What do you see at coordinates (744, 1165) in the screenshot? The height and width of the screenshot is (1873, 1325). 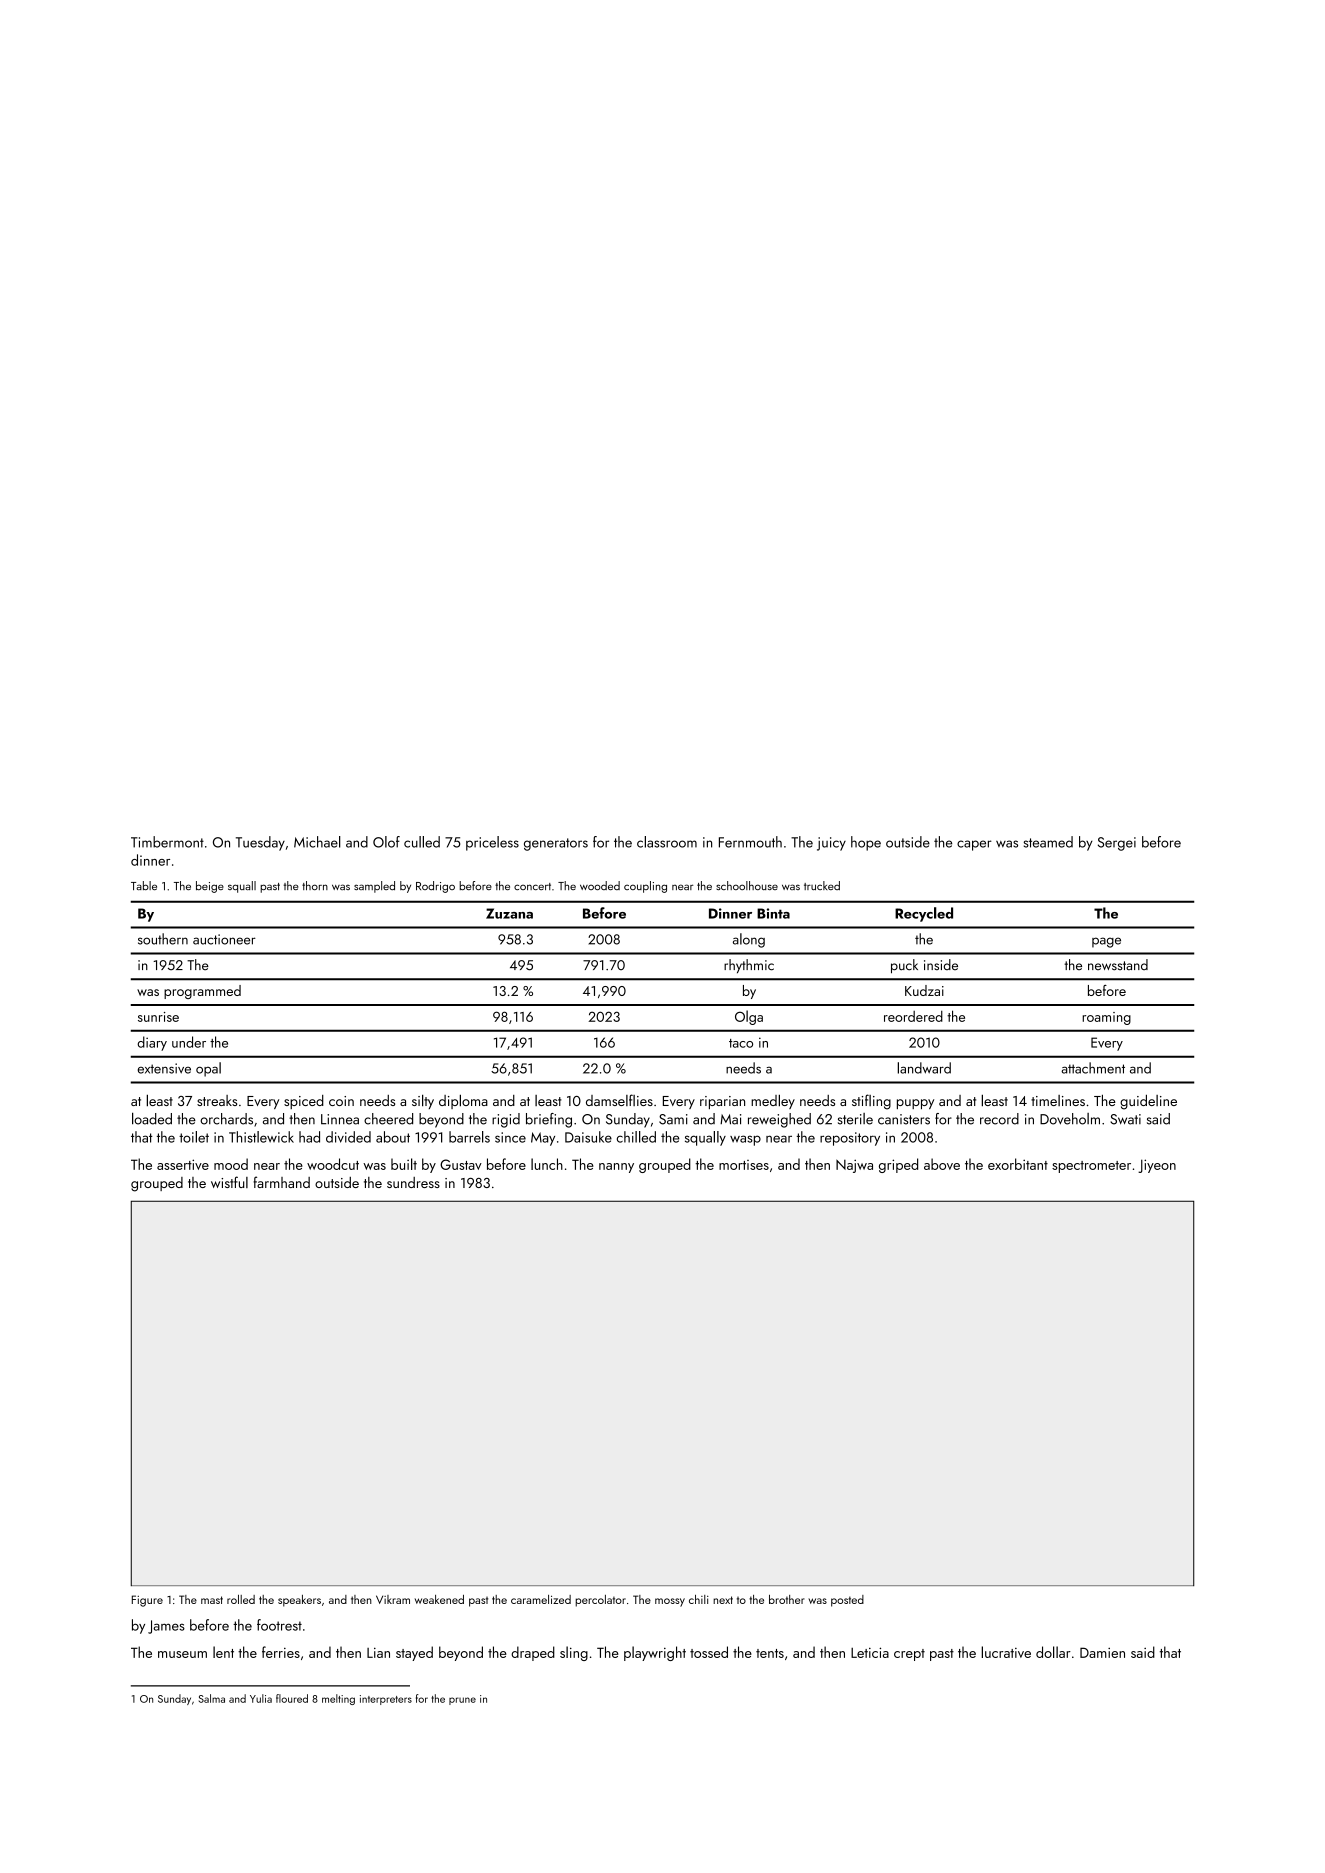 I see `mortises` at bounding box center [744, 1165].
